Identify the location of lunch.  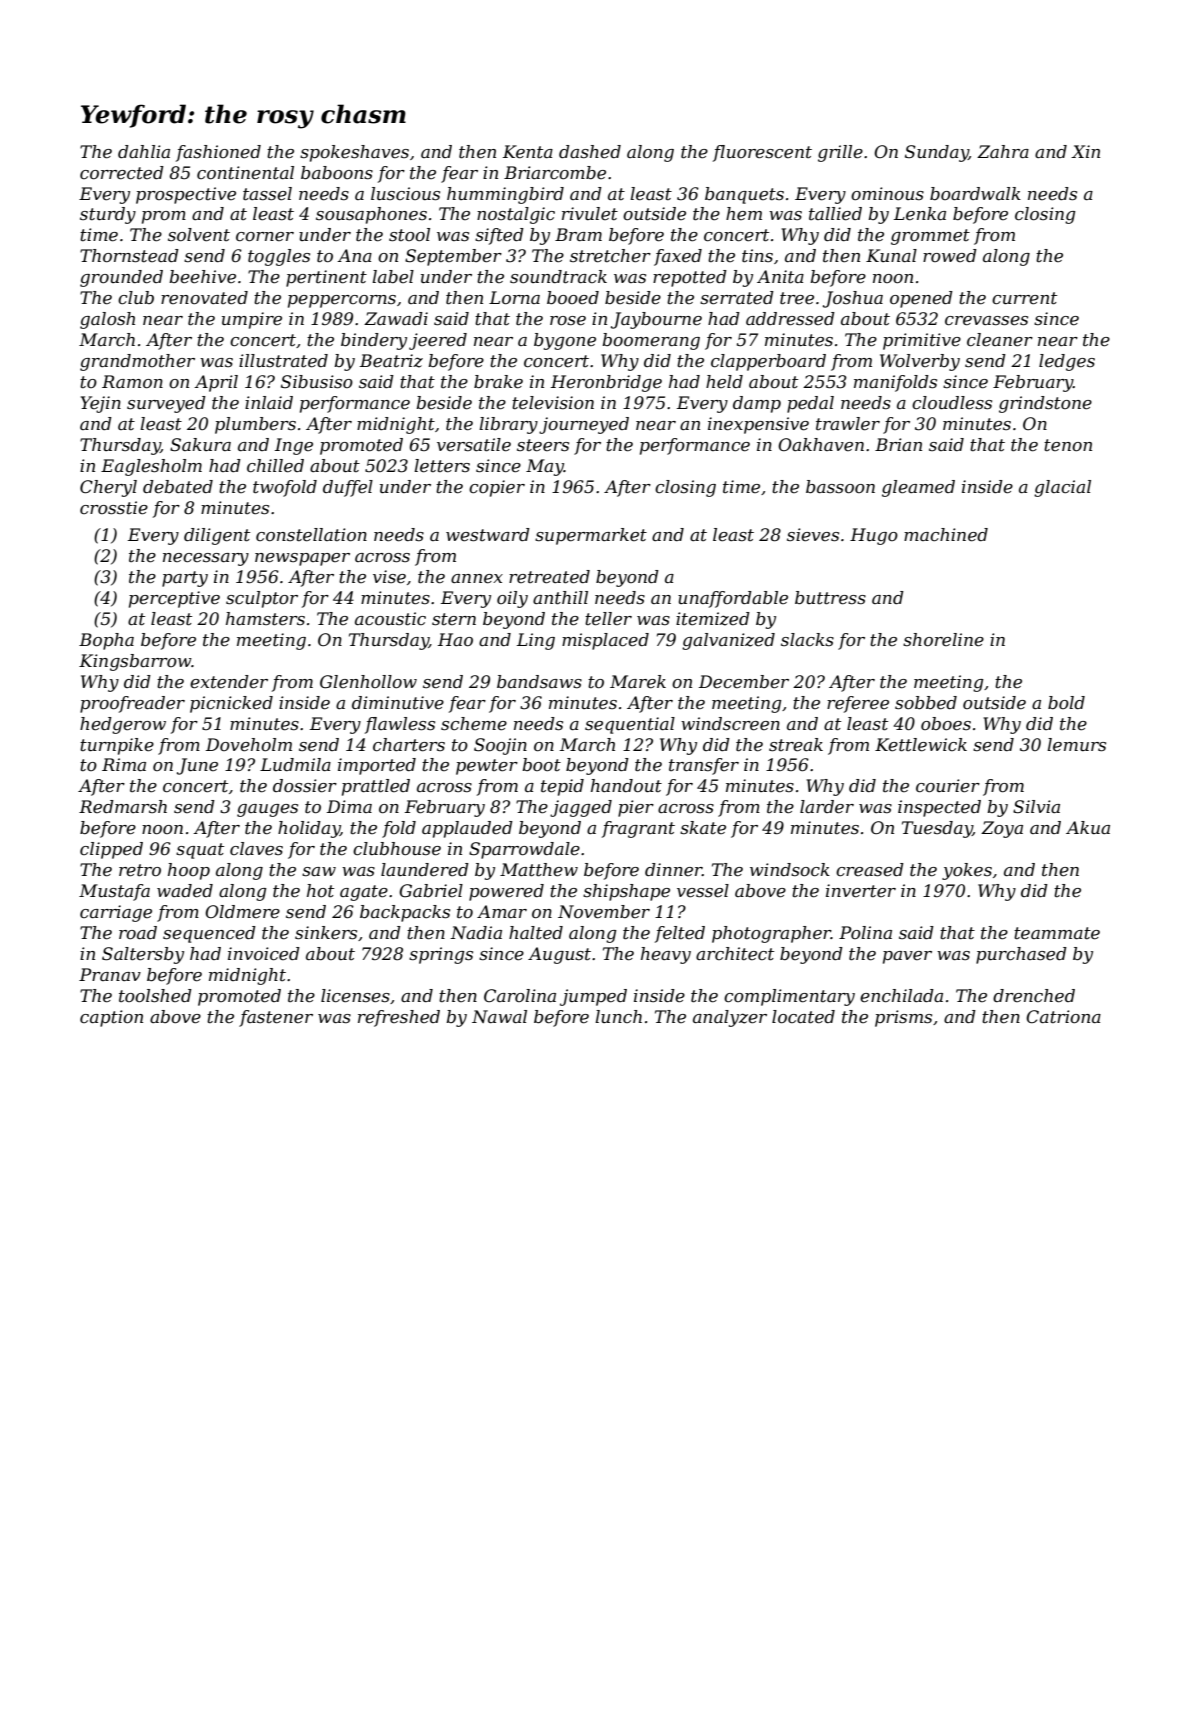
(618, 1016).
